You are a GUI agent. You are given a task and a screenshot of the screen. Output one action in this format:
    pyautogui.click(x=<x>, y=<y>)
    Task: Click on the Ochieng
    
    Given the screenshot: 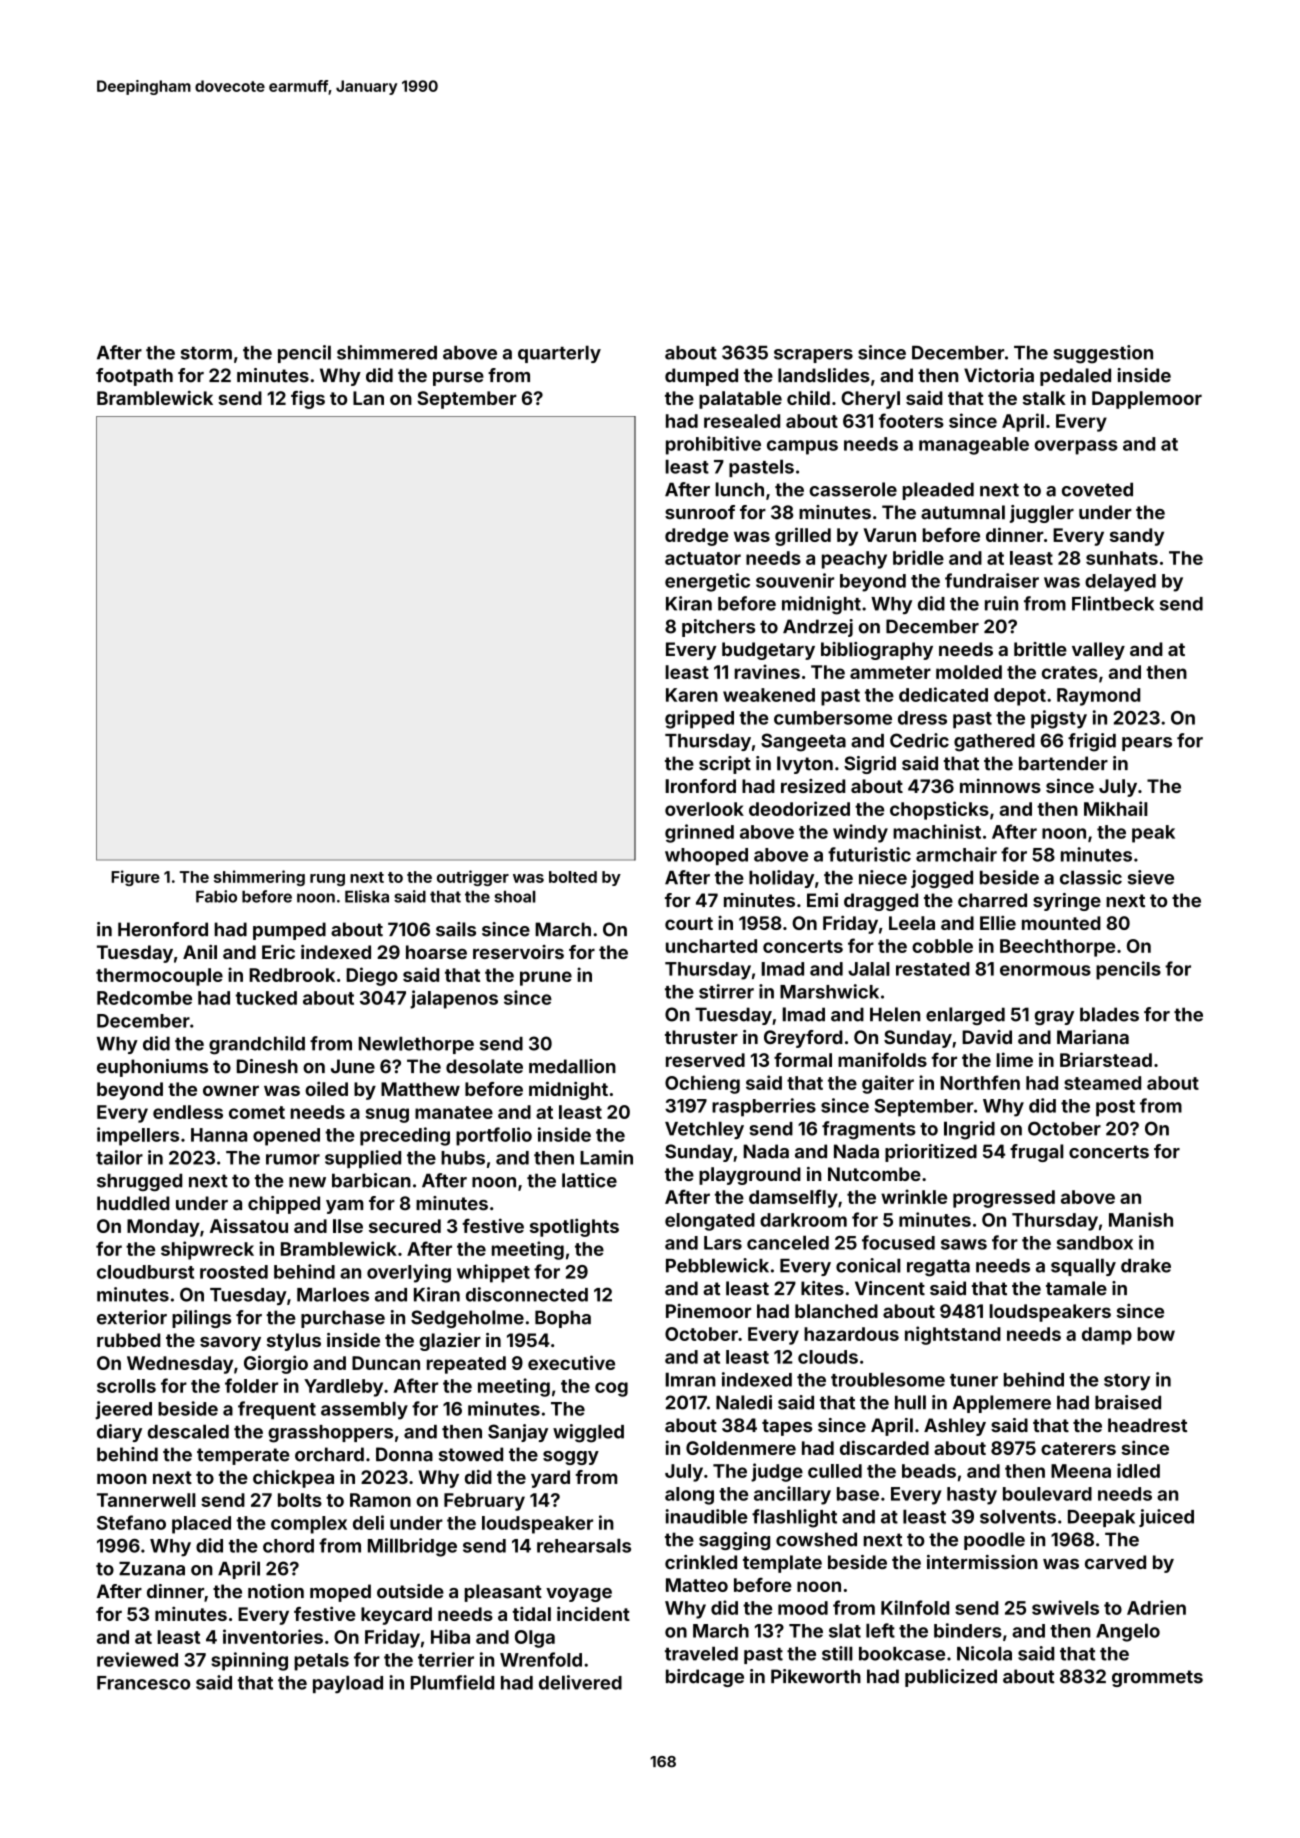 What is the action you would take?
    pyautogui.click(x=702, y=1084)
